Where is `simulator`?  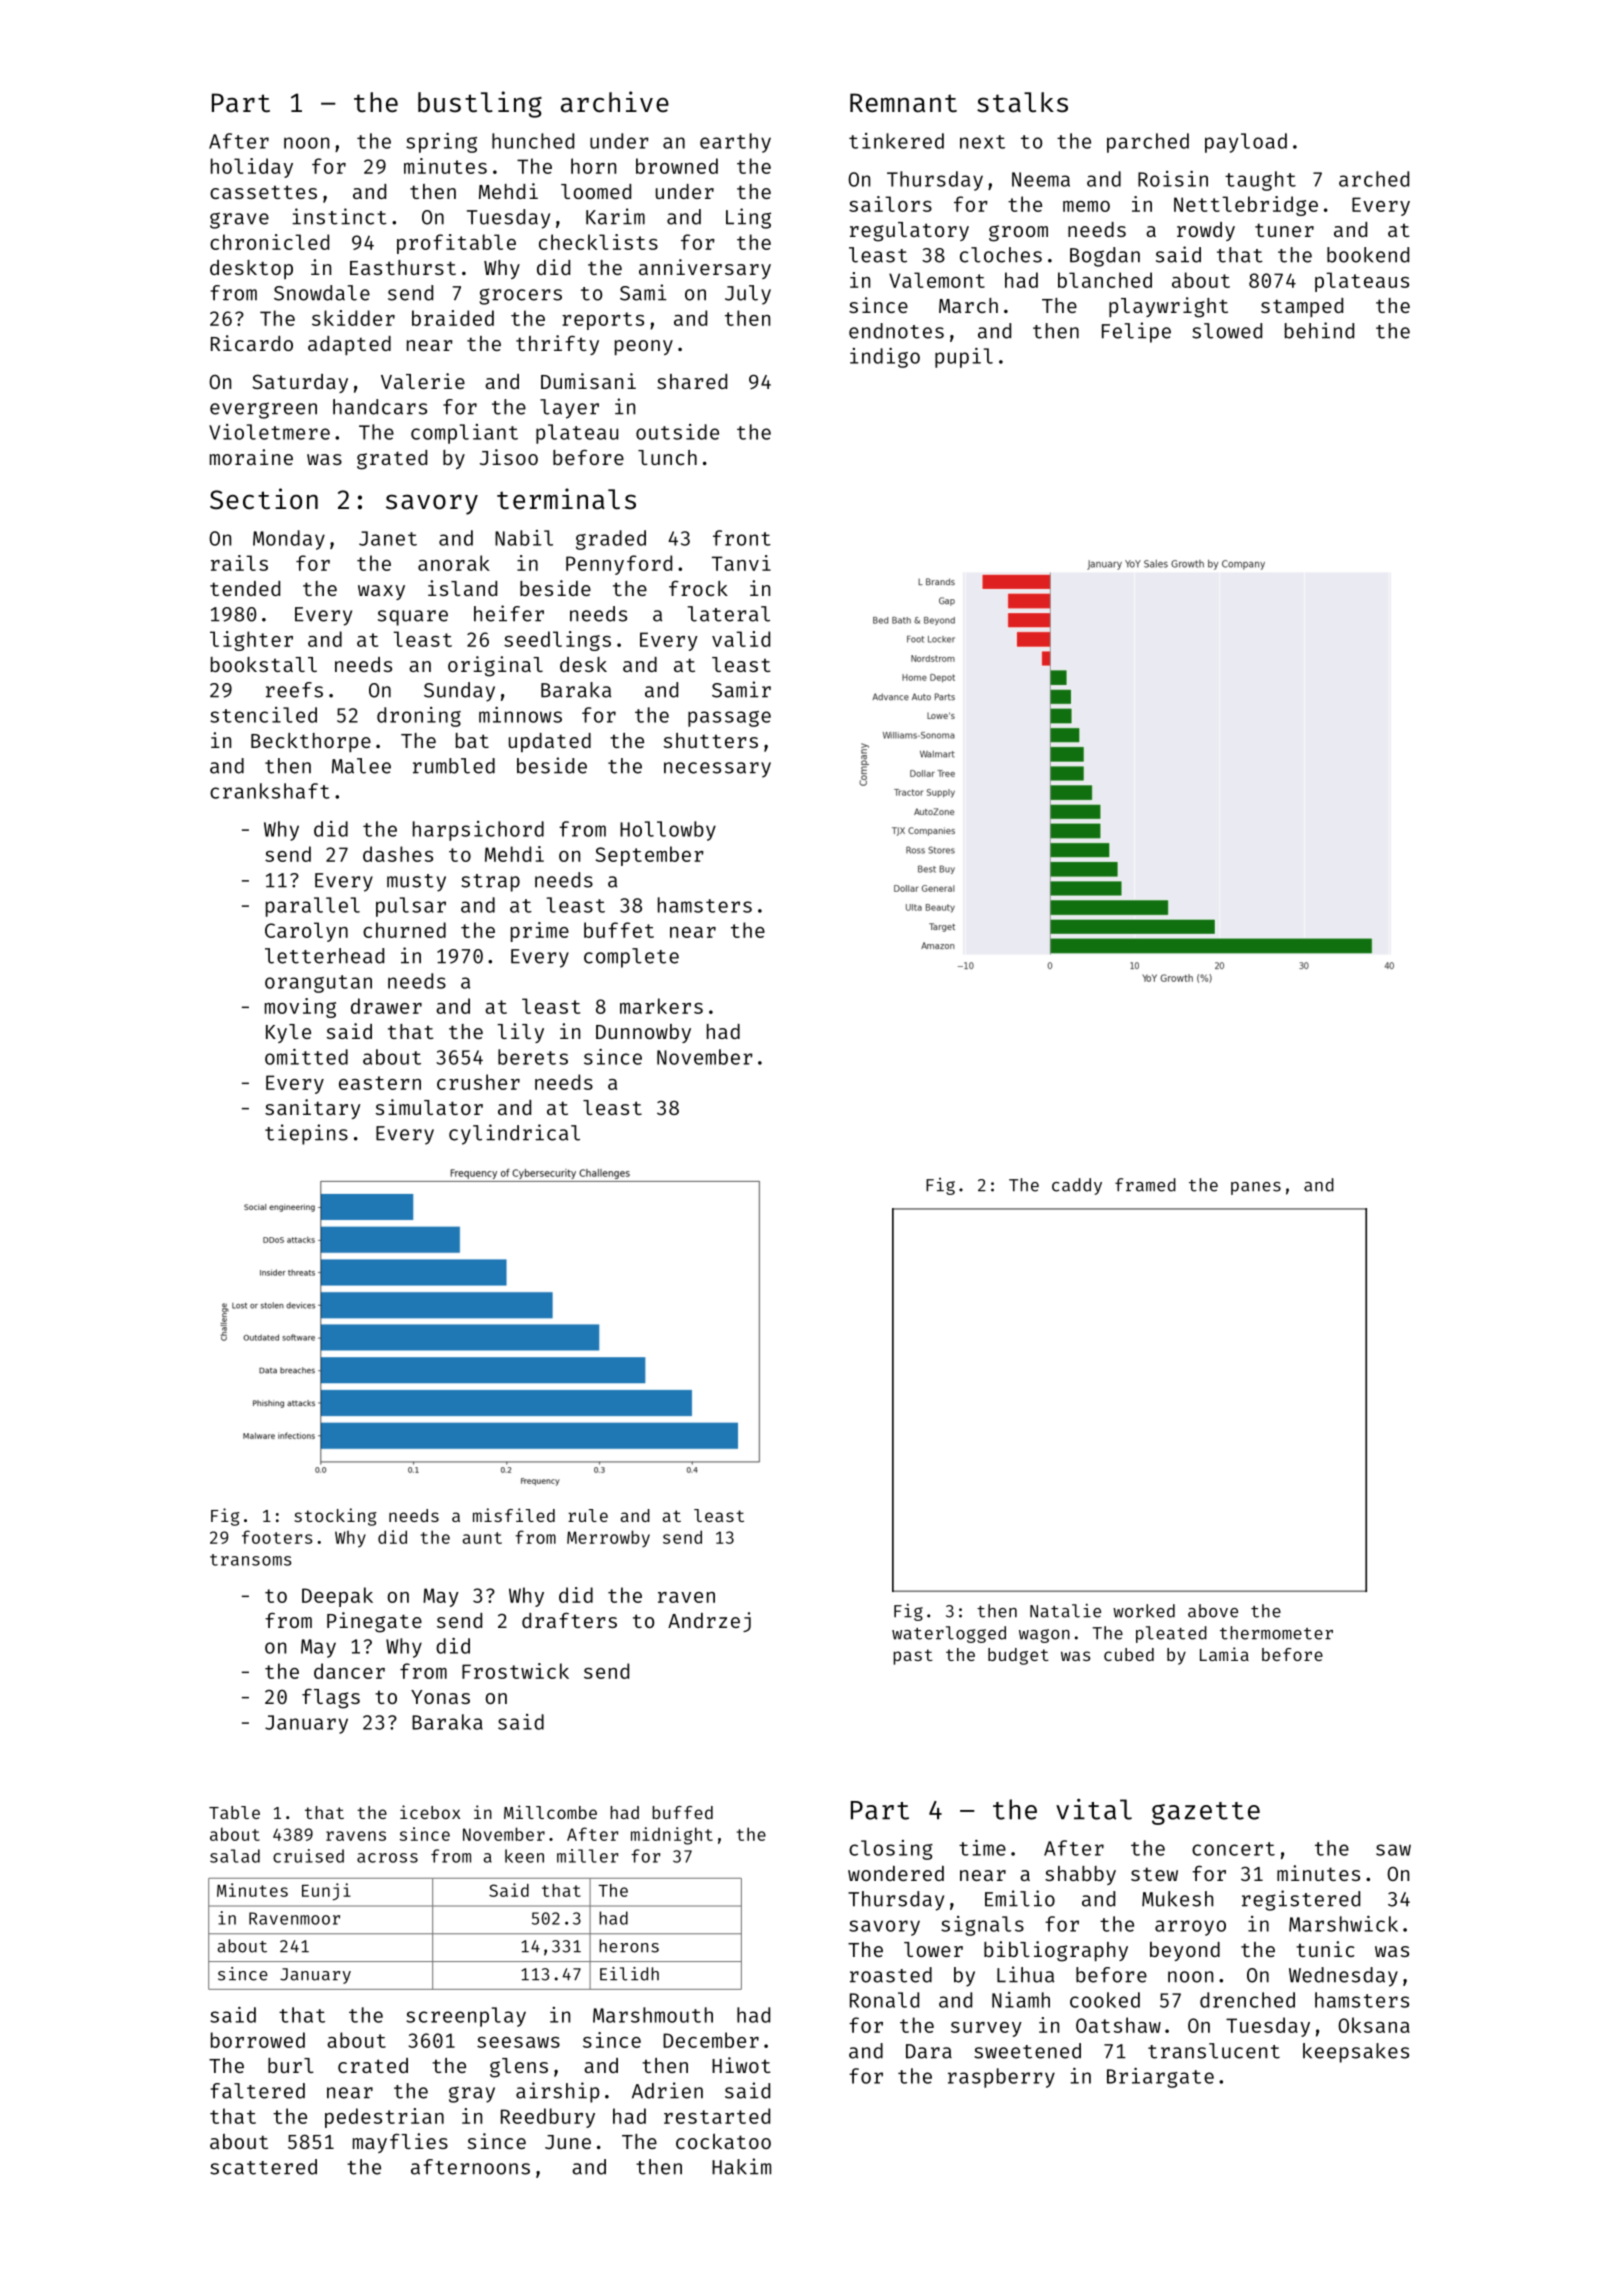 simulator is located at coordinates (429, 1107).
